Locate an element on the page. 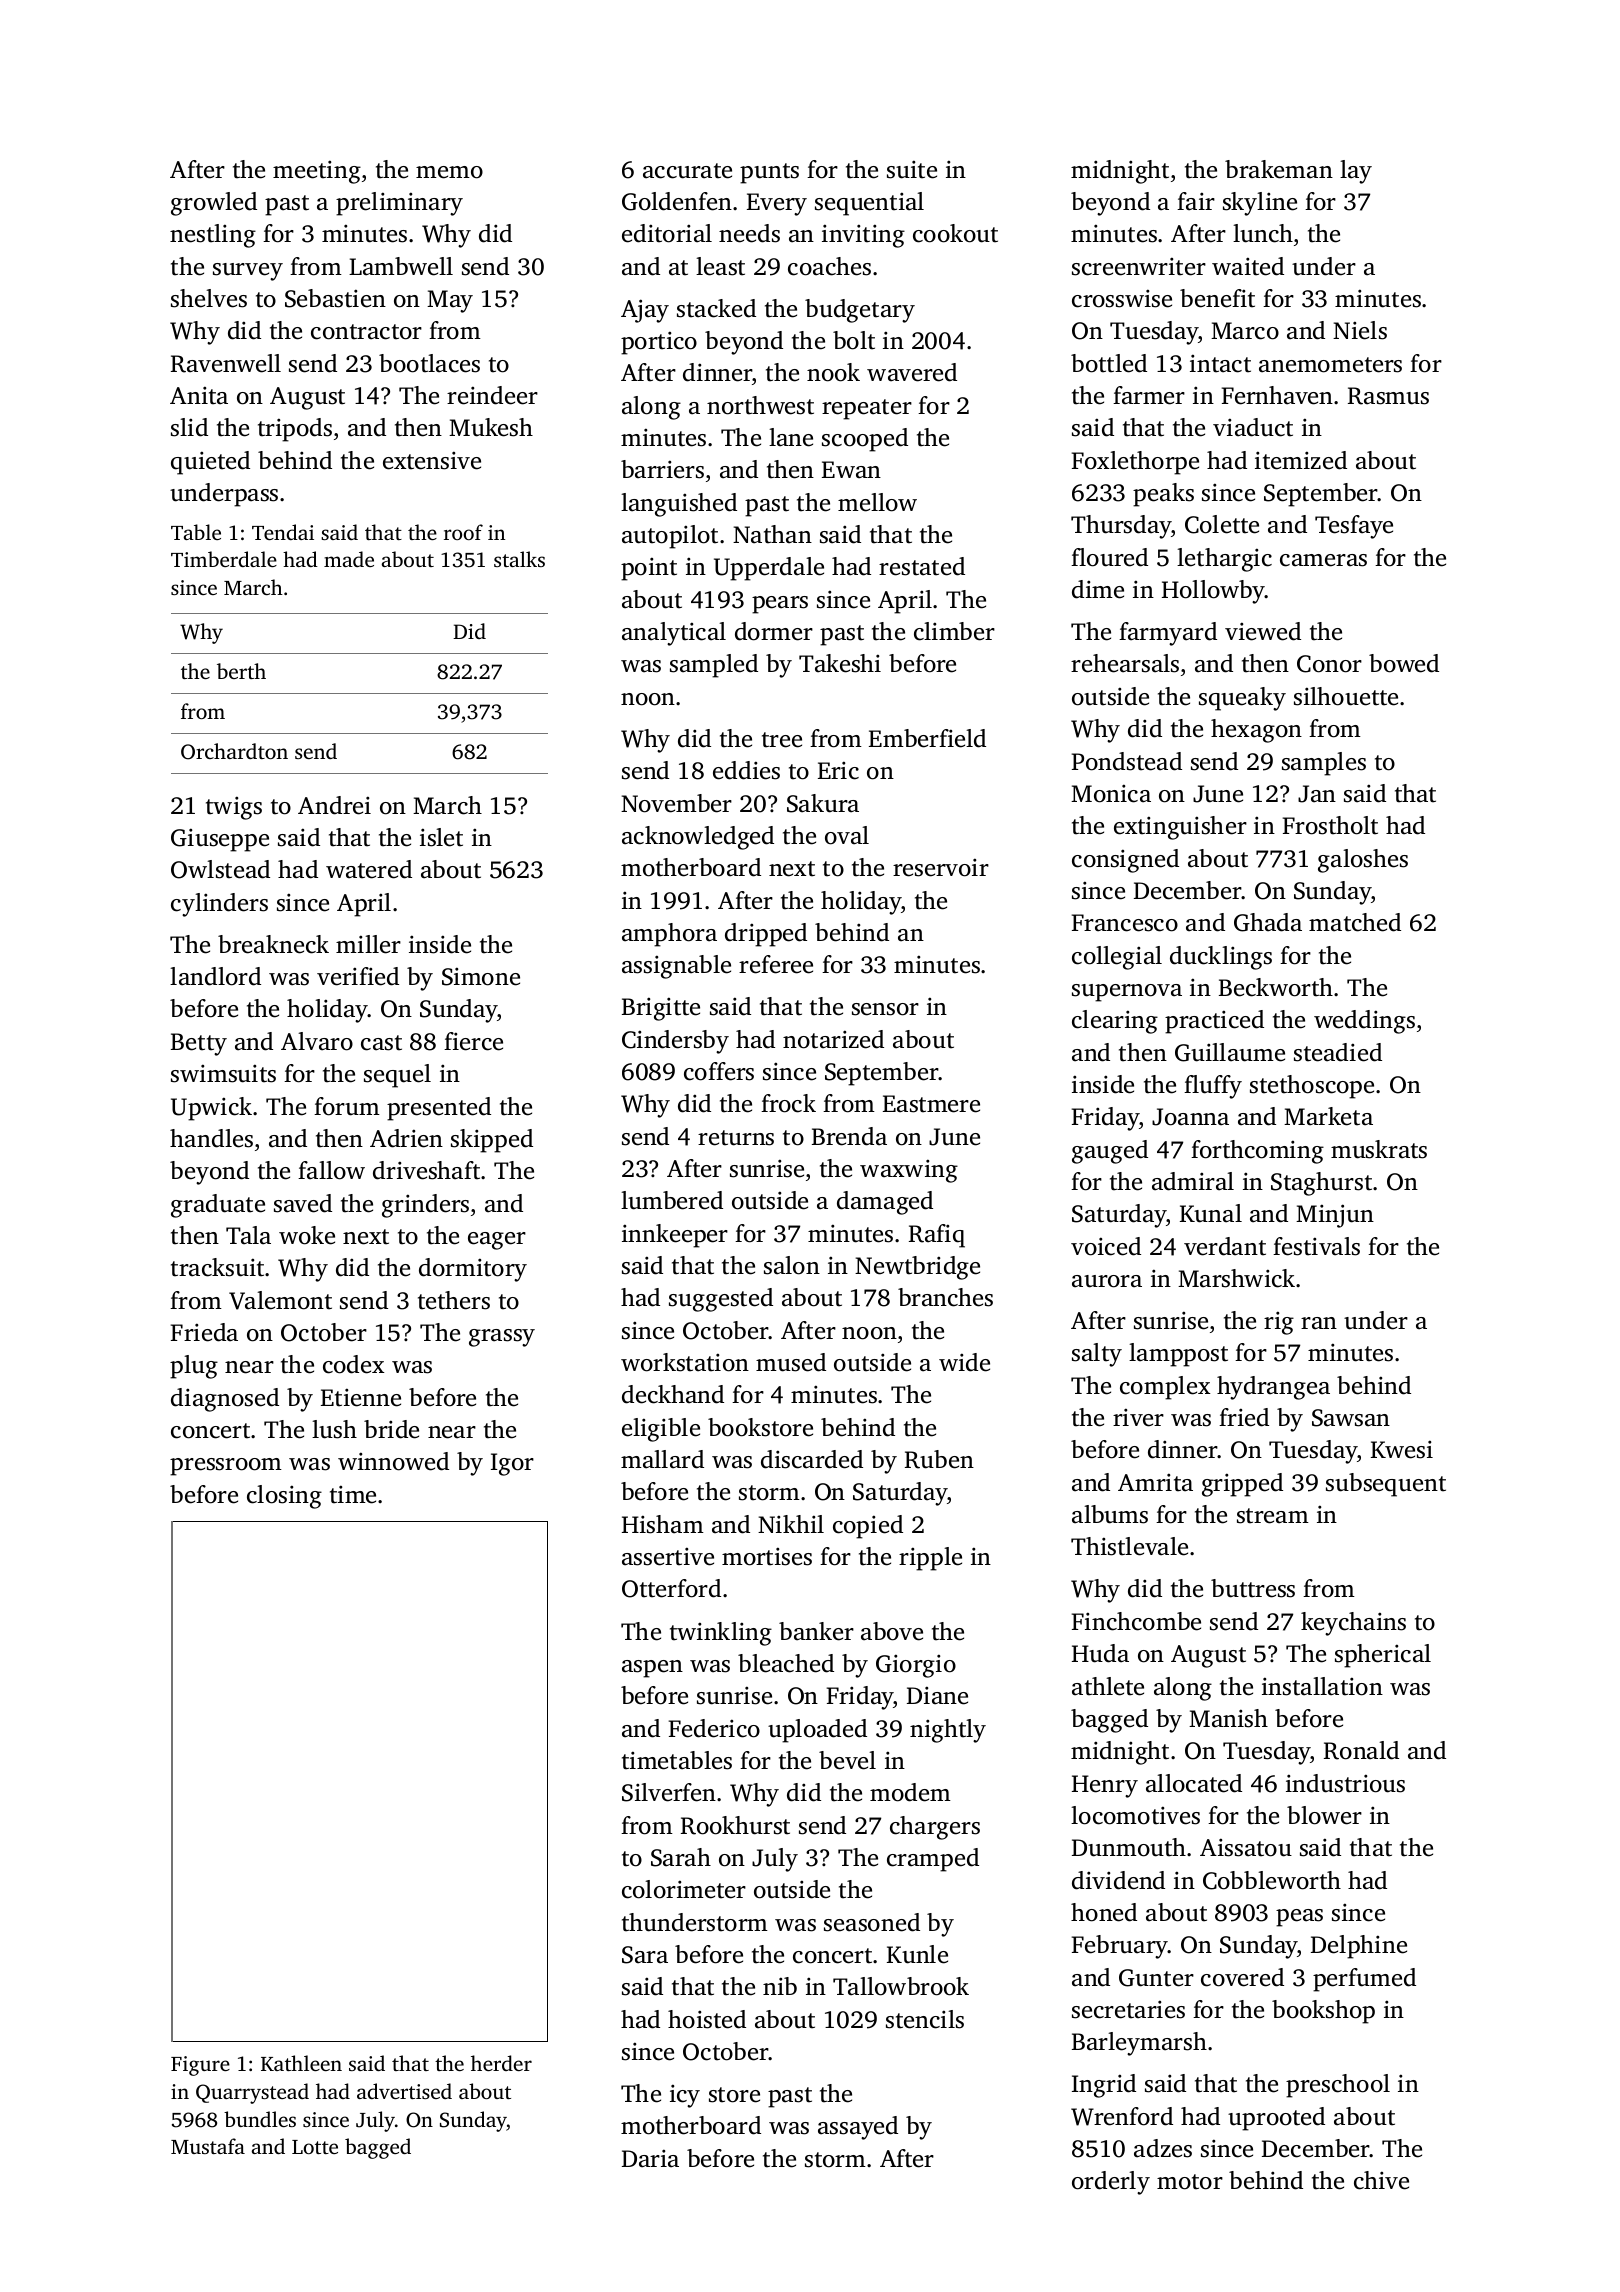  extinguisher is located at coordinates (1180, 828).
